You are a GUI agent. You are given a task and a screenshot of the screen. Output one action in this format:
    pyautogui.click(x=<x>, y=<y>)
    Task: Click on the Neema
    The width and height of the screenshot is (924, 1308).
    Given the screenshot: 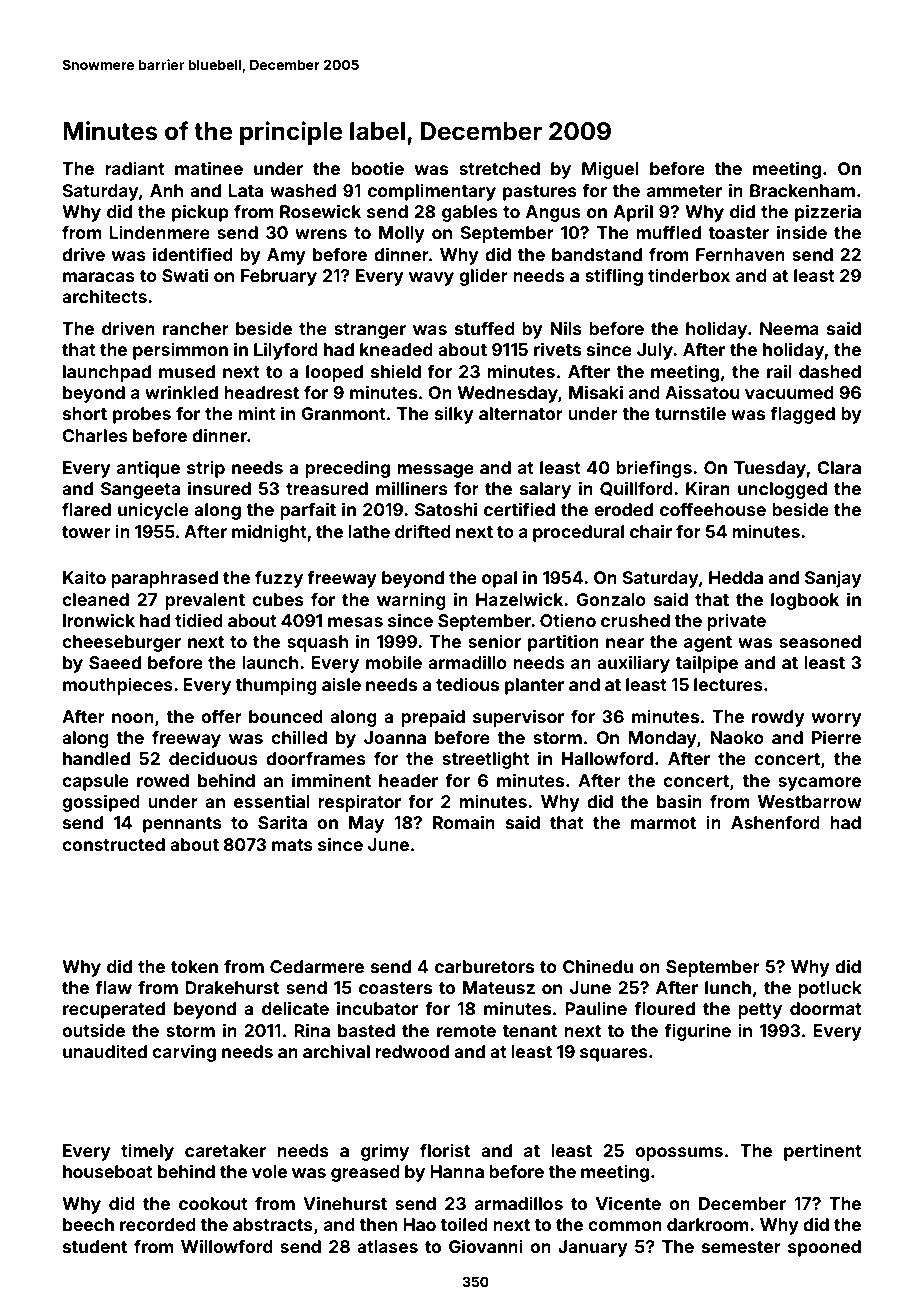 What is the action you would take?
    pyautogui.click(x=789, y=328)
